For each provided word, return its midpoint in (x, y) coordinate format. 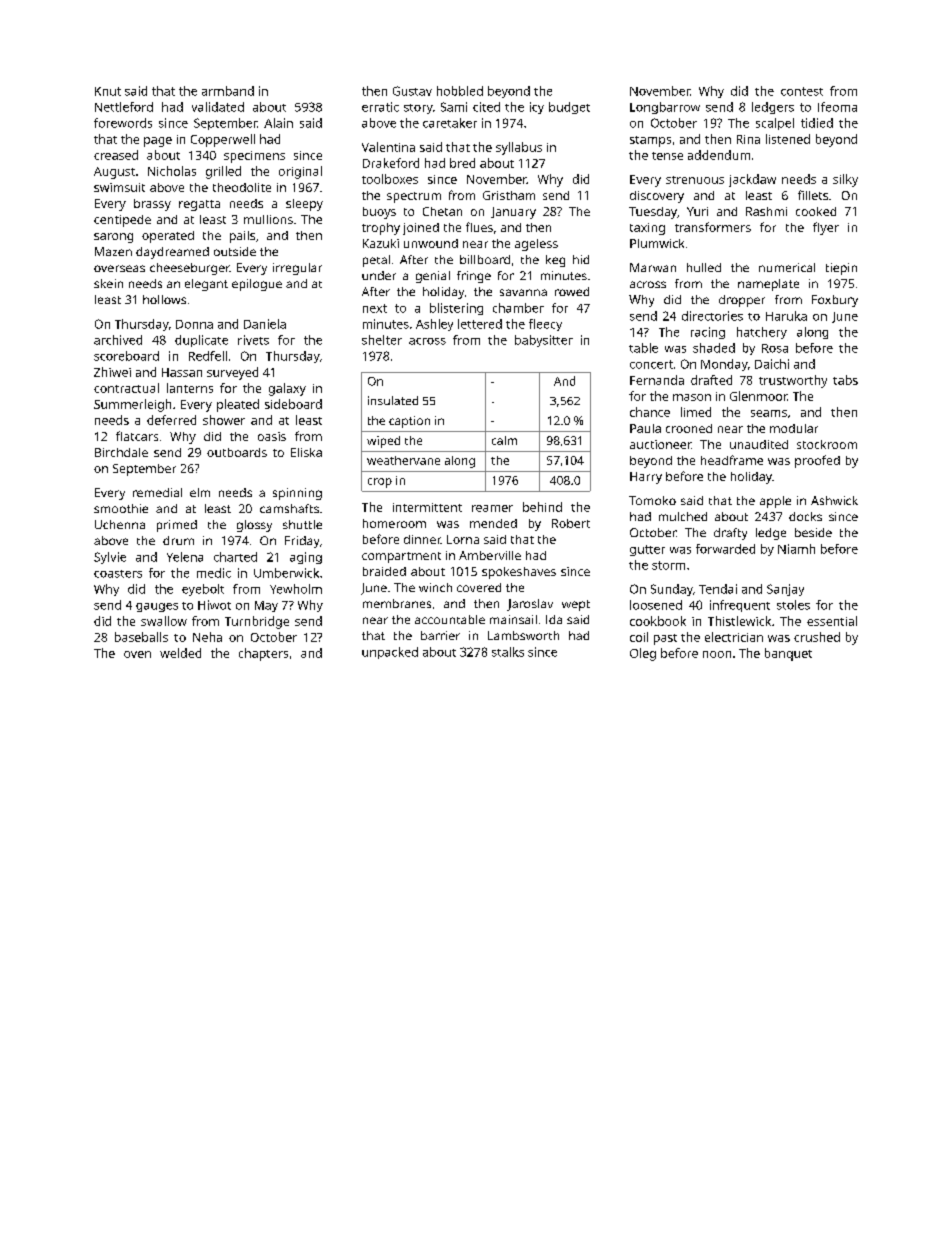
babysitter (544, 341)
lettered (480, 324)
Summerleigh (132, 405)
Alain (278, 123)
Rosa (775, 348)
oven (137, 654)
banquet (788, 654)
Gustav (412, 91)
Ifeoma (837, 107)
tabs (845, 380)
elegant (206, 285)
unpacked (390, 653)
